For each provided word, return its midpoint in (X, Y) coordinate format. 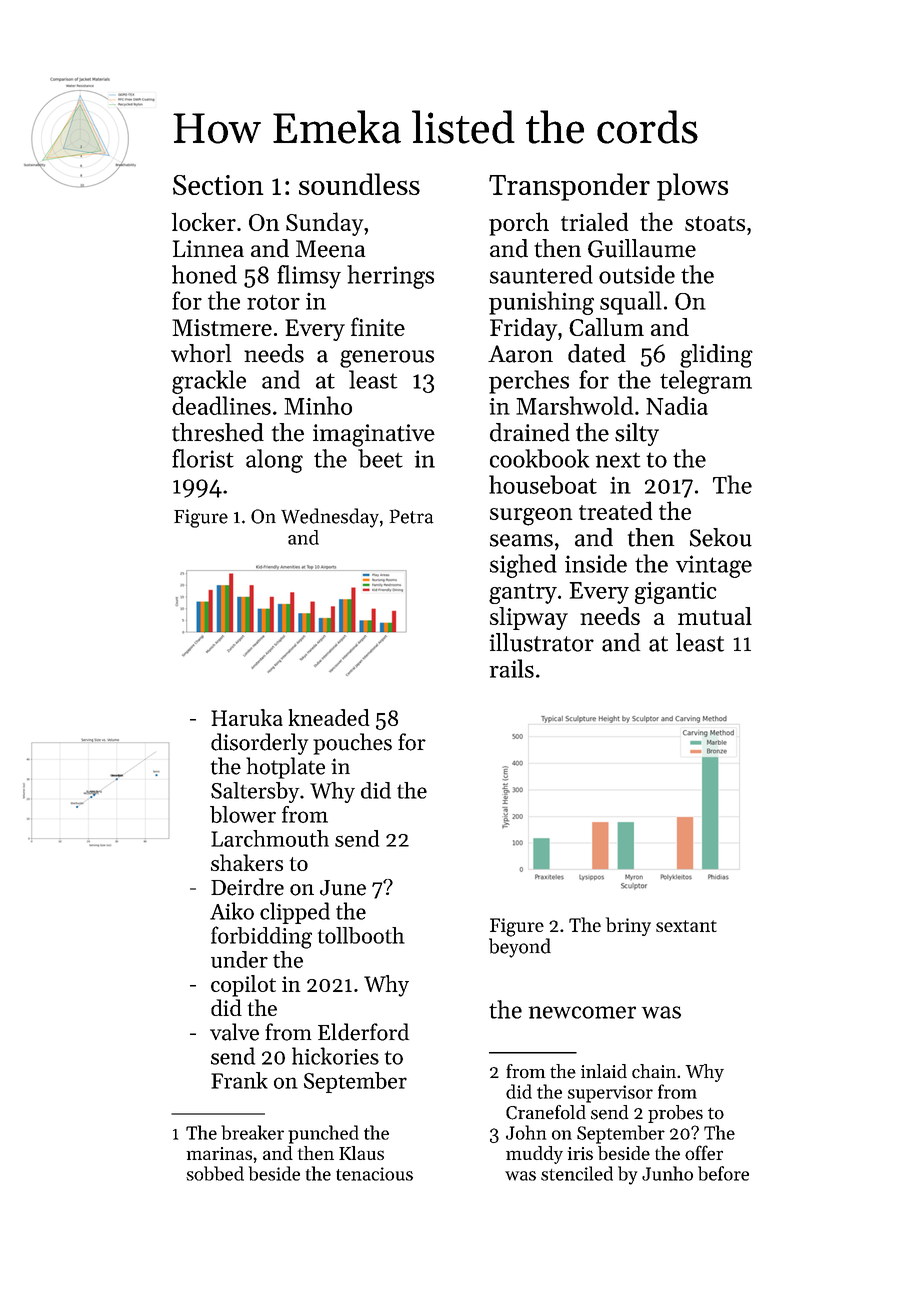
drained (530, 432)
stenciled (577, 1173)
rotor (273, 302)
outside (637, 274)
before (723, 1173)
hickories (335, 1056)
